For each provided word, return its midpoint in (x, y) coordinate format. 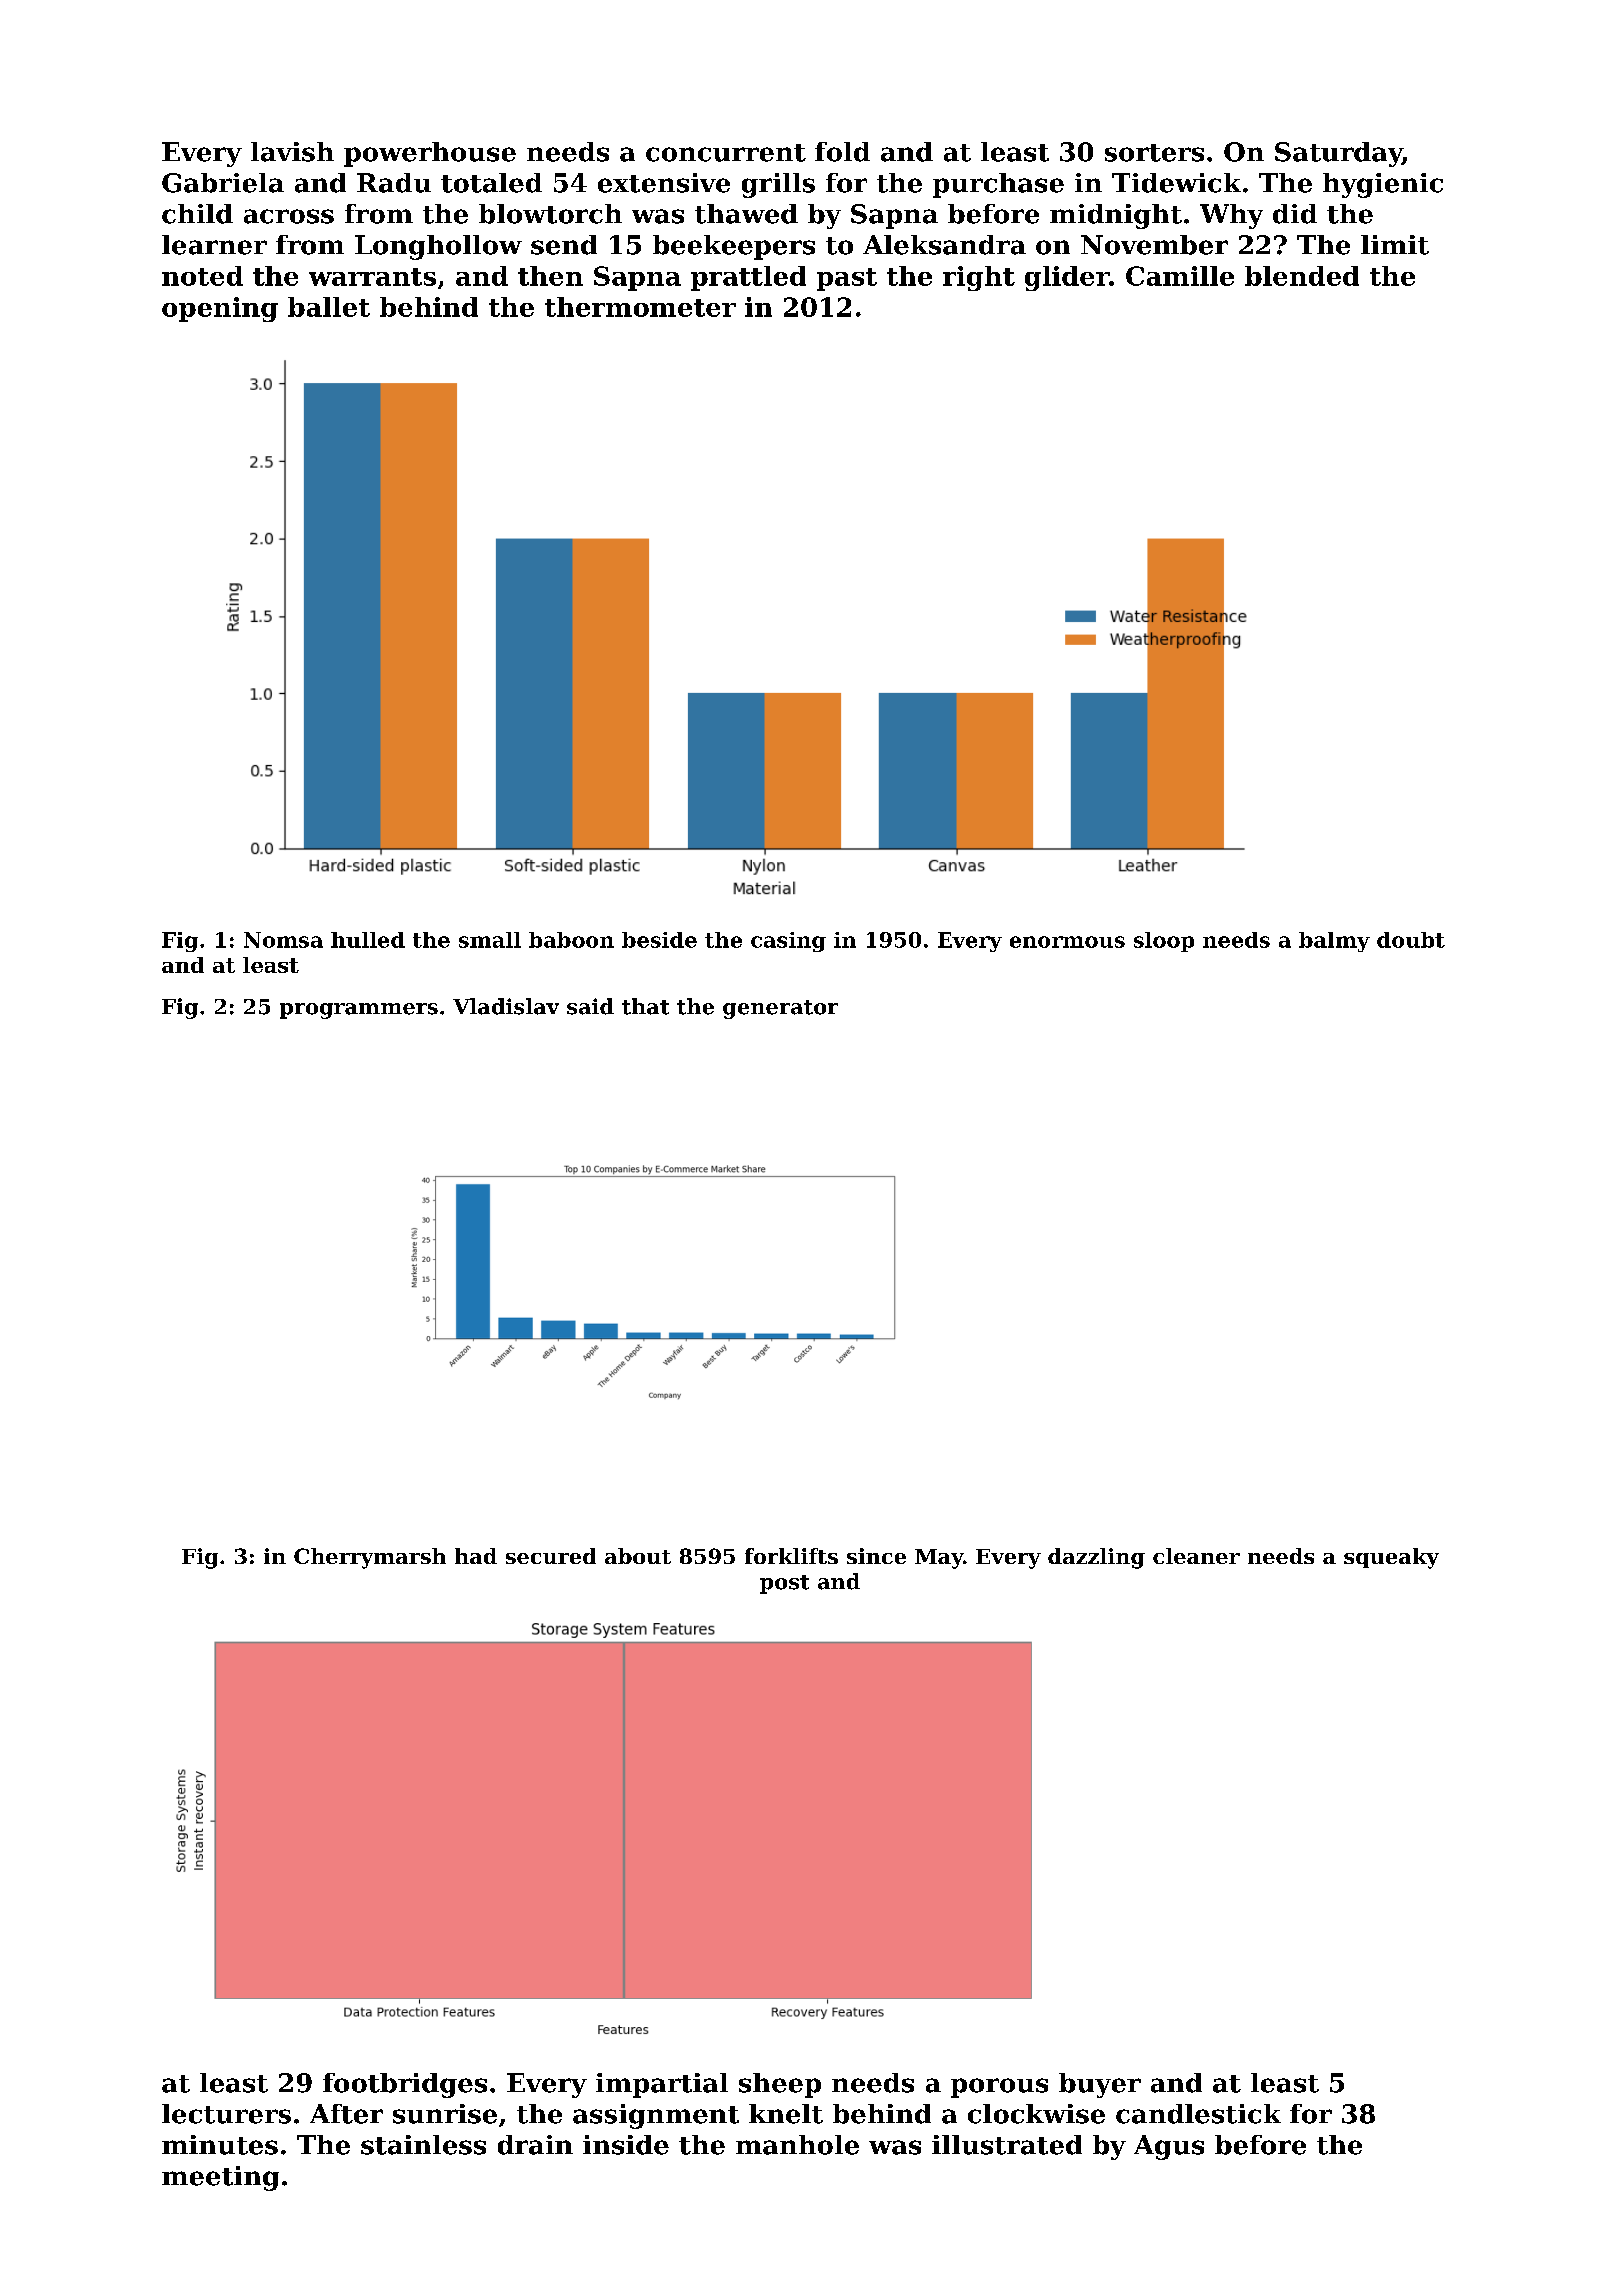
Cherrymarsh (370, 1558)
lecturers (226, 2114)
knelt (786, 2114)
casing (788, 942)
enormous (1067, 942)
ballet (329, 307)
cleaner (1196, 1556)
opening (220, 309)
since (876, 1556)
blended (1302, 276)
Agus (1169, 2147)
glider (1067, 278)
